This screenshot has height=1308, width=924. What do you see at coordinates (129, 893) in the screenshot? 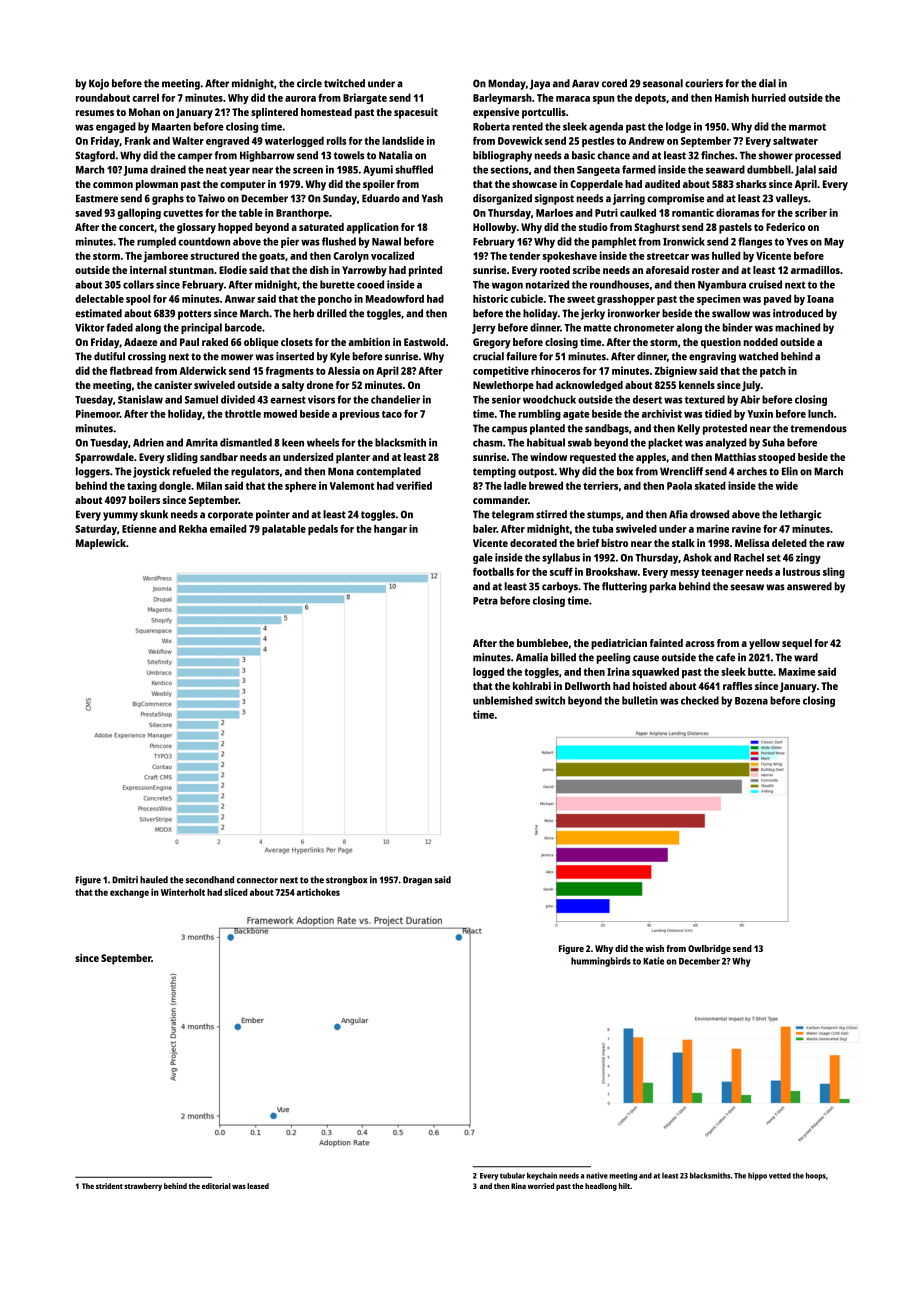
I see `exchange` at bounding box center [129, 893].
